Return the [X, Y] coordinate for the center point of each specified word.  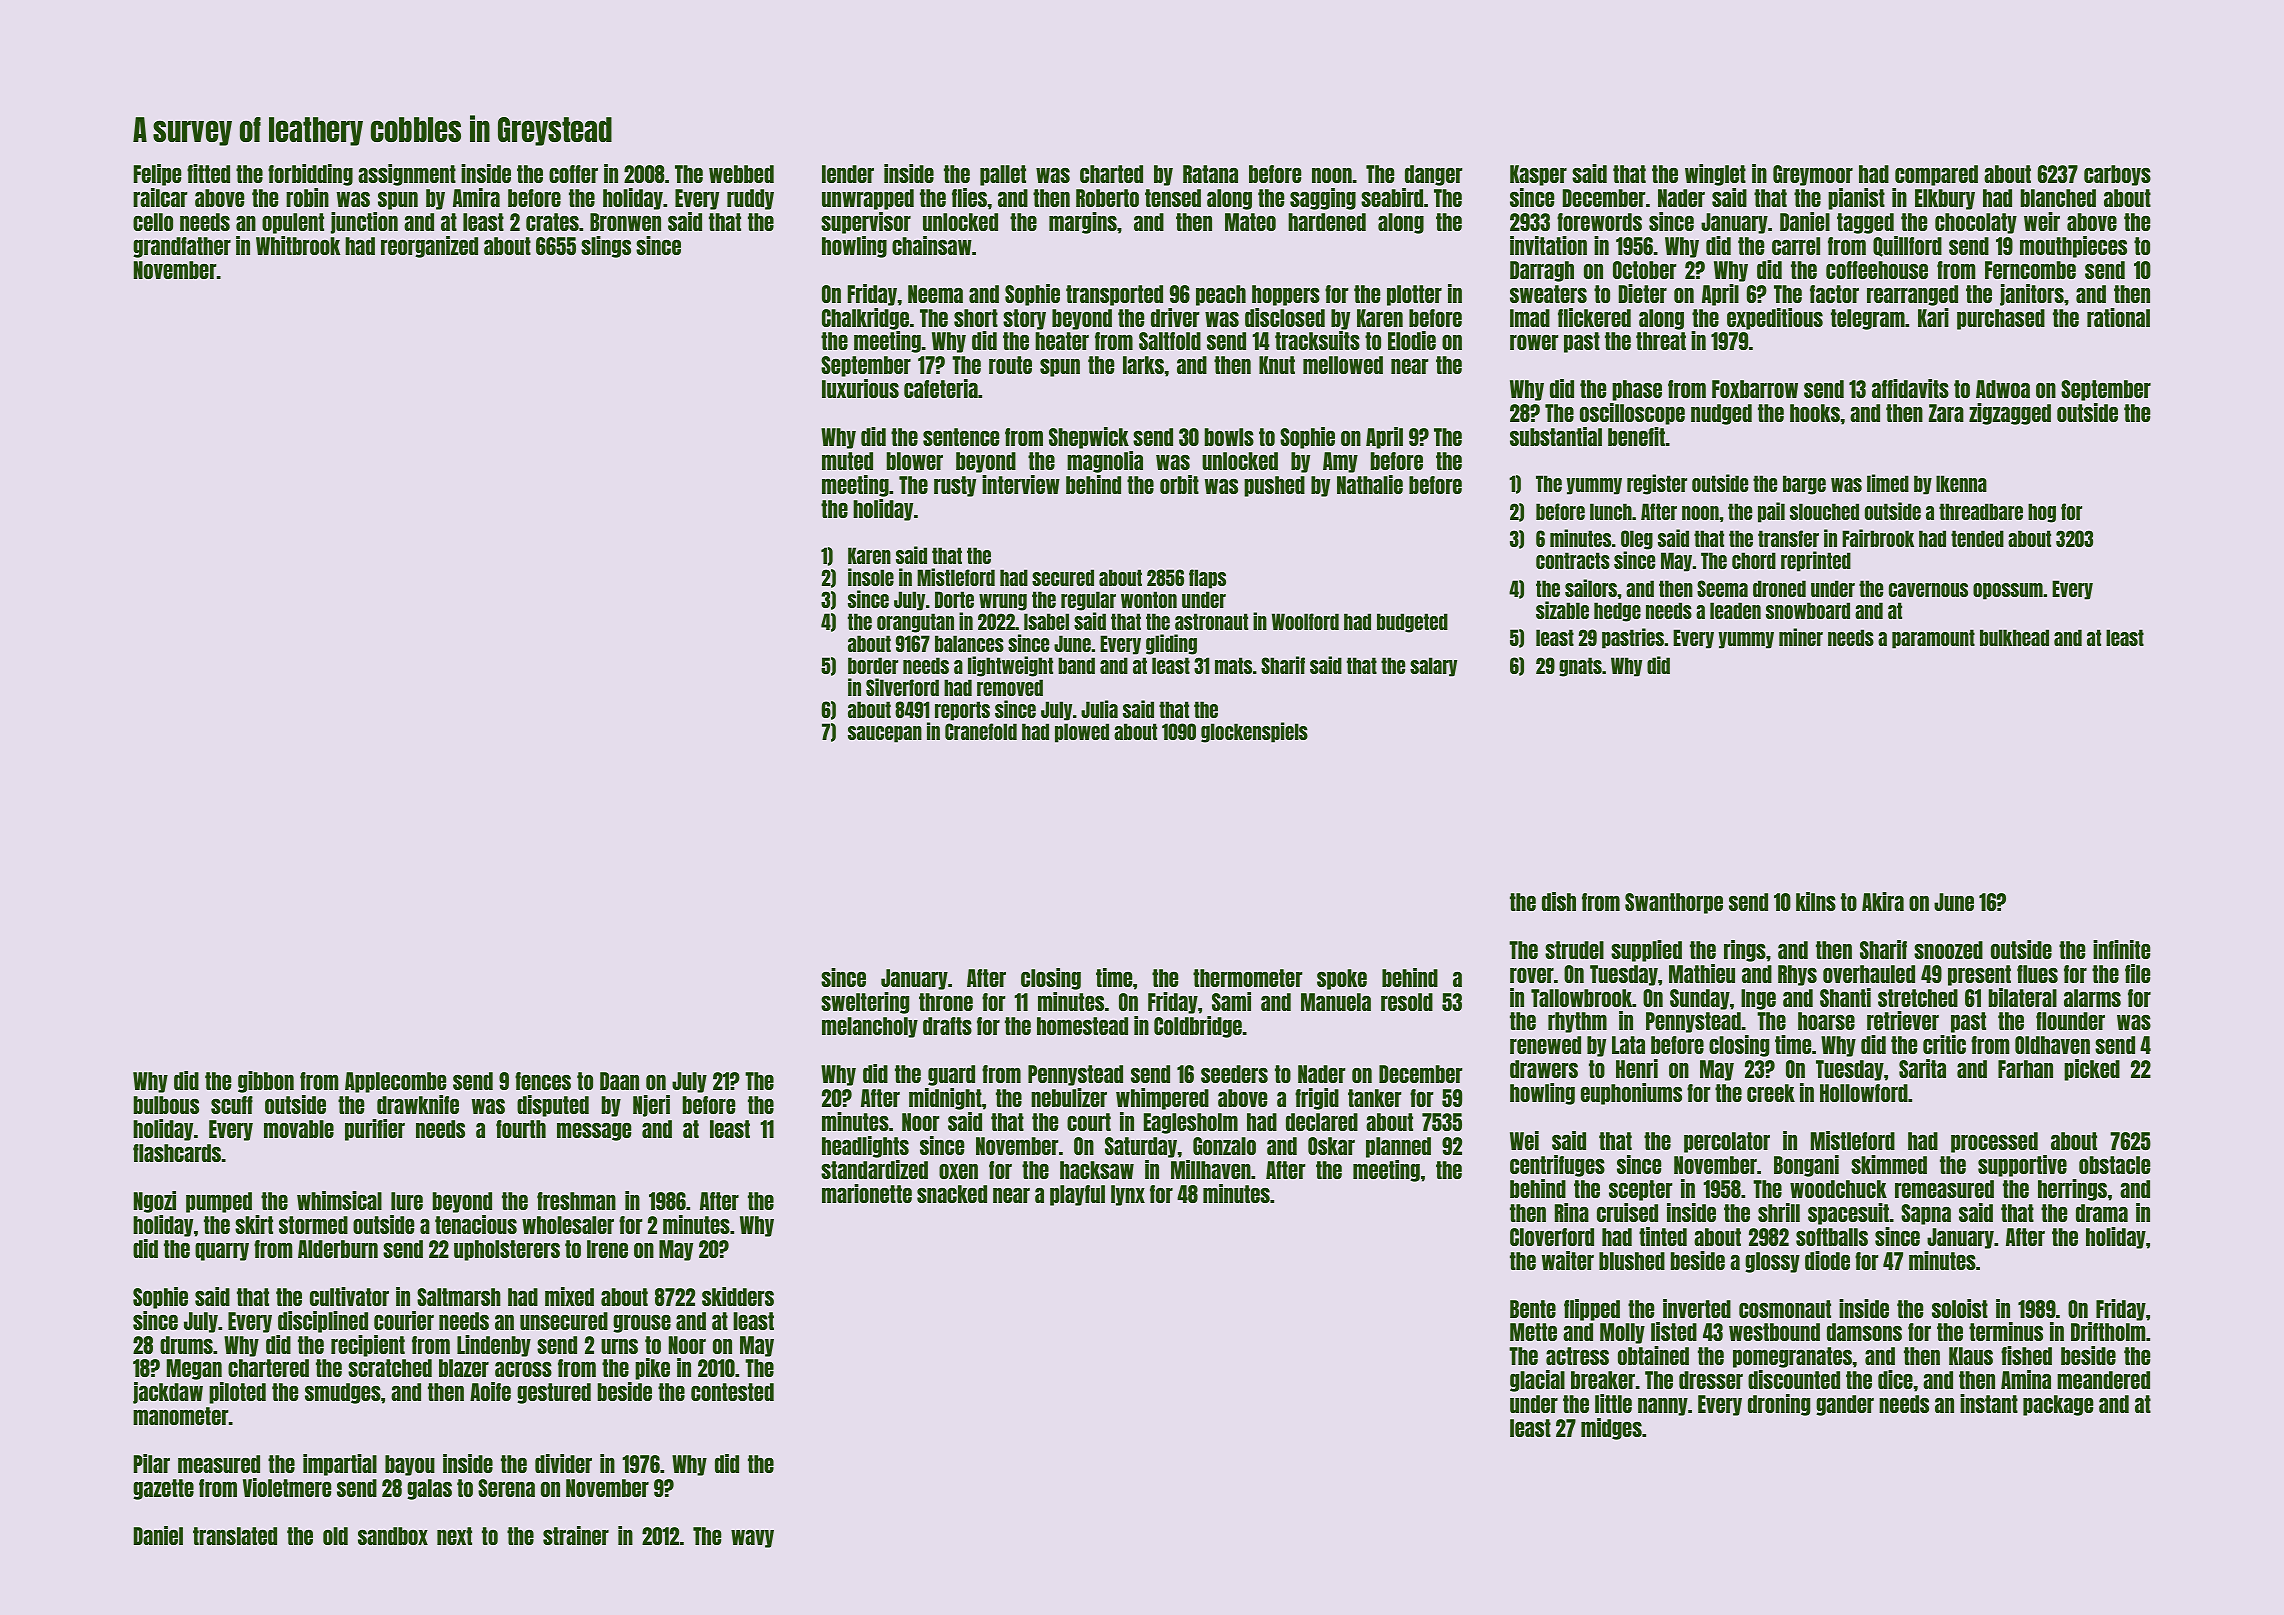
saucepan [885, 734]
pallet [1003, 175]
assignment [407, 175]
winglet [1715, 175]
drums [186, 1345]
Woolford [1305, 621]
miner [1801, 637]
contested [732, 1392]
